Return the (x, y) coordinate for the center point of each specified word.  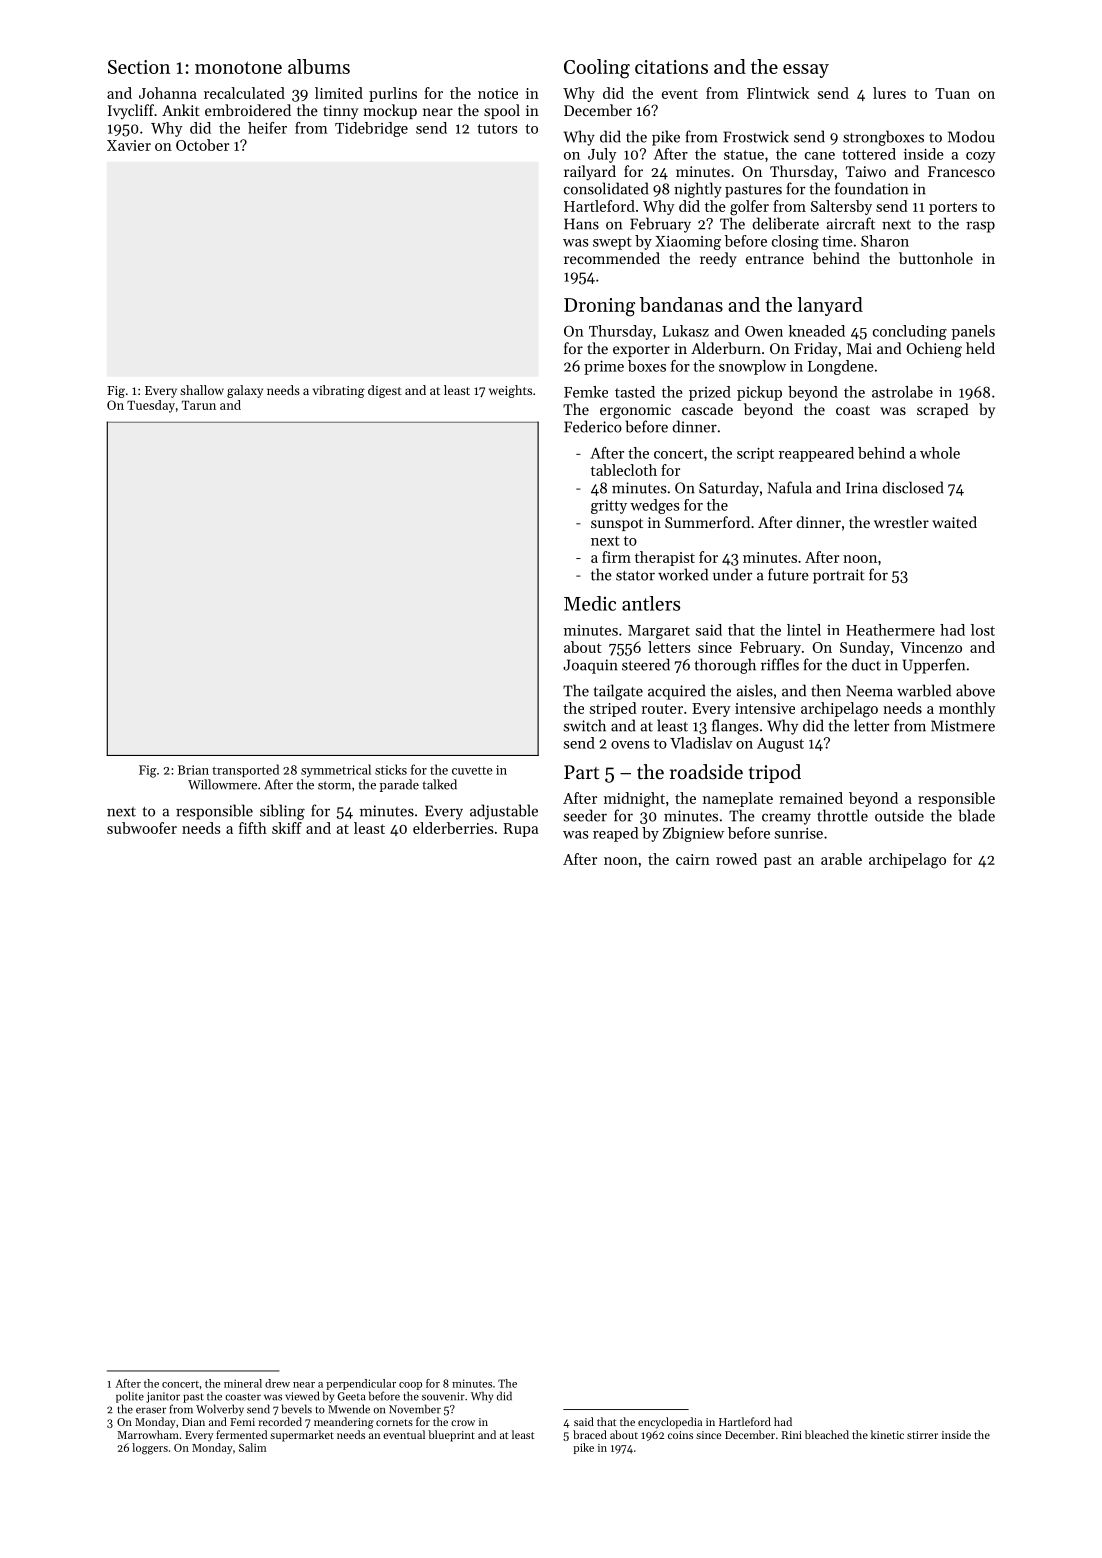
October (202, 145)
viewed (302, 1396)
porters (953, 208)
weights (510, 391)
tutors (497, 129)
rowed (736, 859)
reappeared (816, 454)
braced (590, 1434)
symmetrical (336, 770)
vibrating (339, 391)
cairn (693, 859)
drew (277, 1383)
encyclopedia (670, 1423)
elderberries (453, 828)
